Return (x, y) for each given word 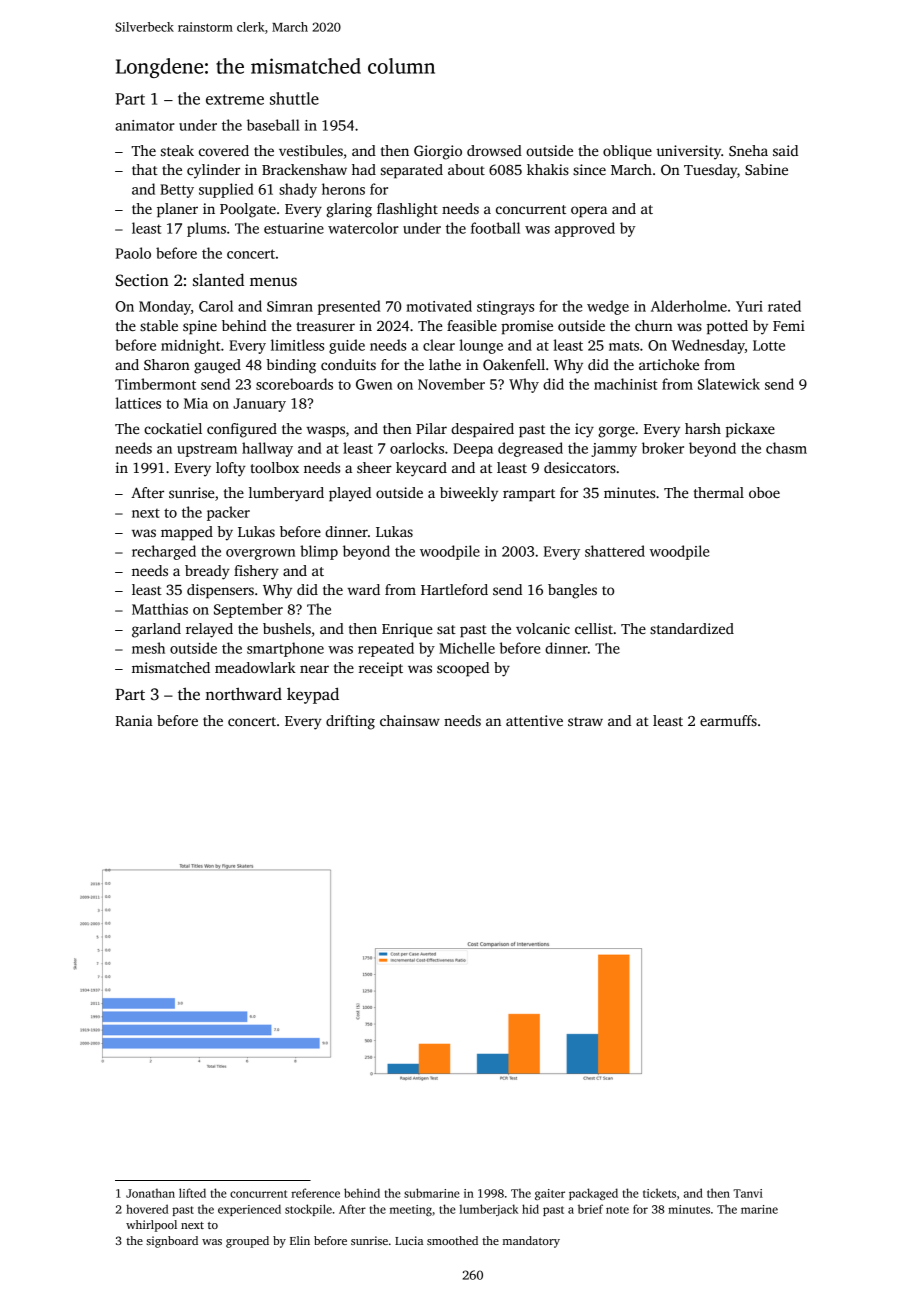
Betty (177, 191)
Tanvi (748, 1193)
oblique (627, 152)
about (466, 169)
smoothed (452, 1240)
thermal (719, 492)
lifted (192, 1193)
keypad (313, 695)
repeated (386, 649)
